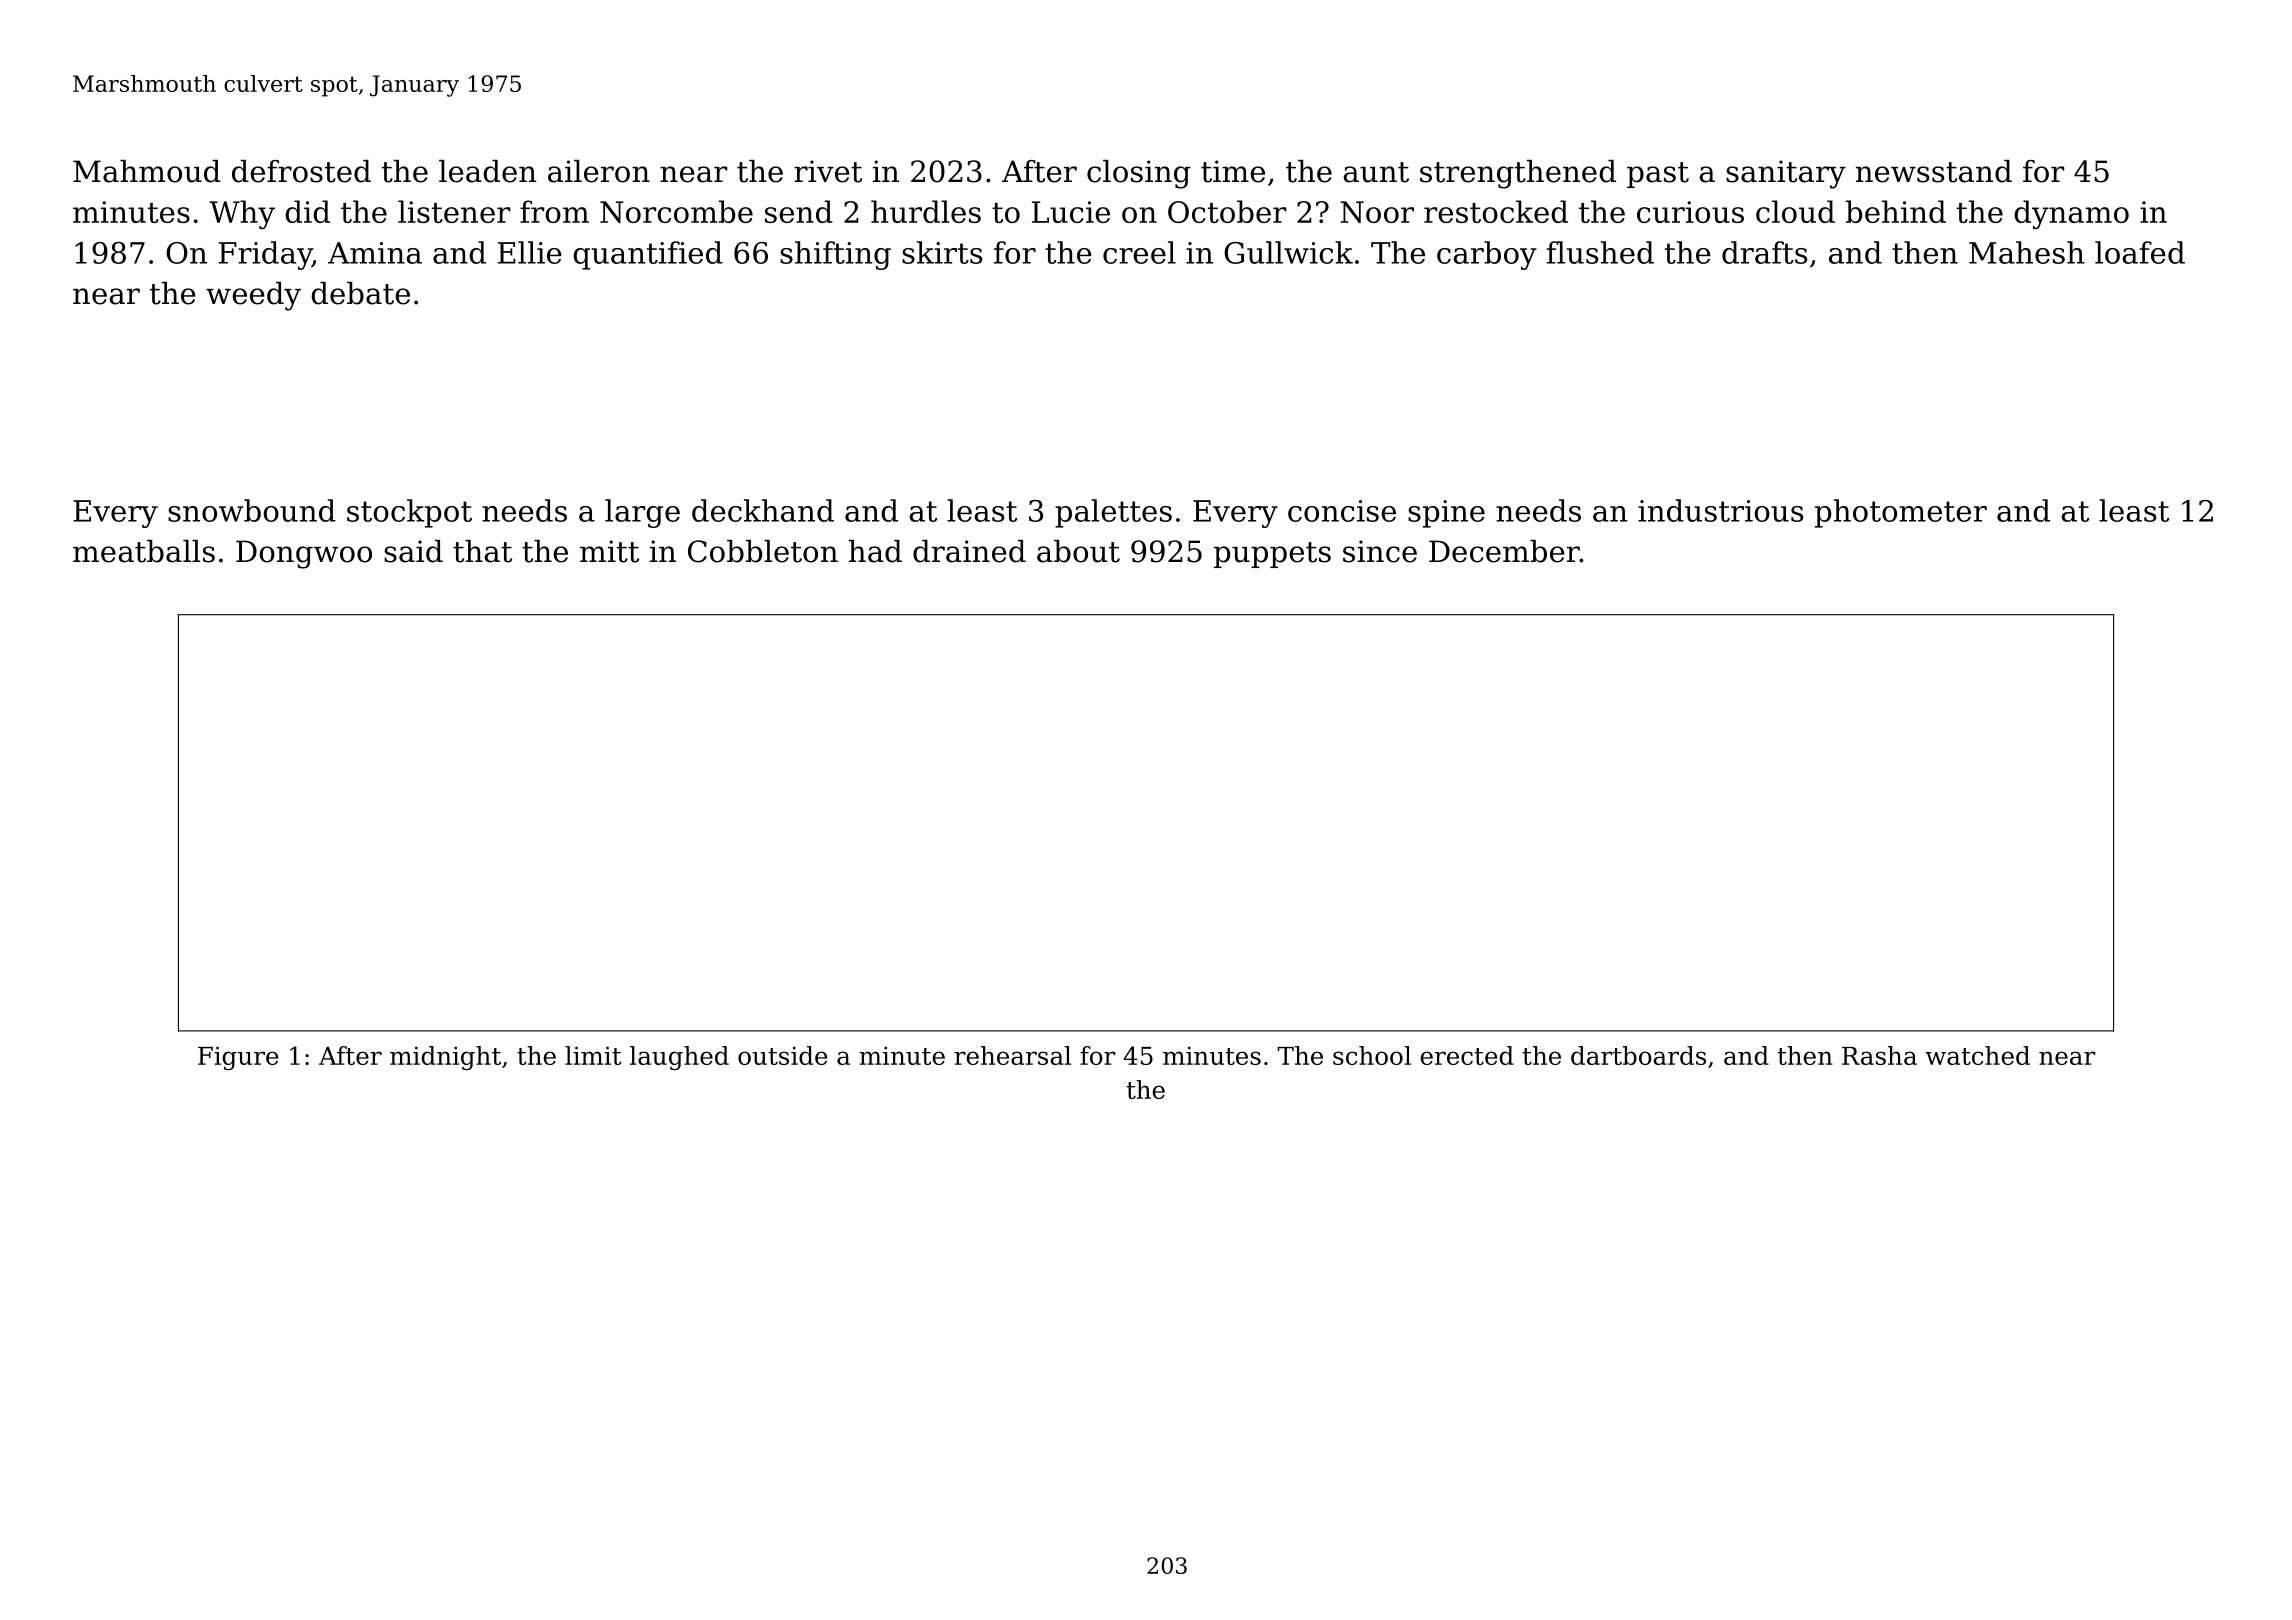 The height and width of the screenshot is (1620, 2292). I want to click on midnight, so click(445, 1058).
